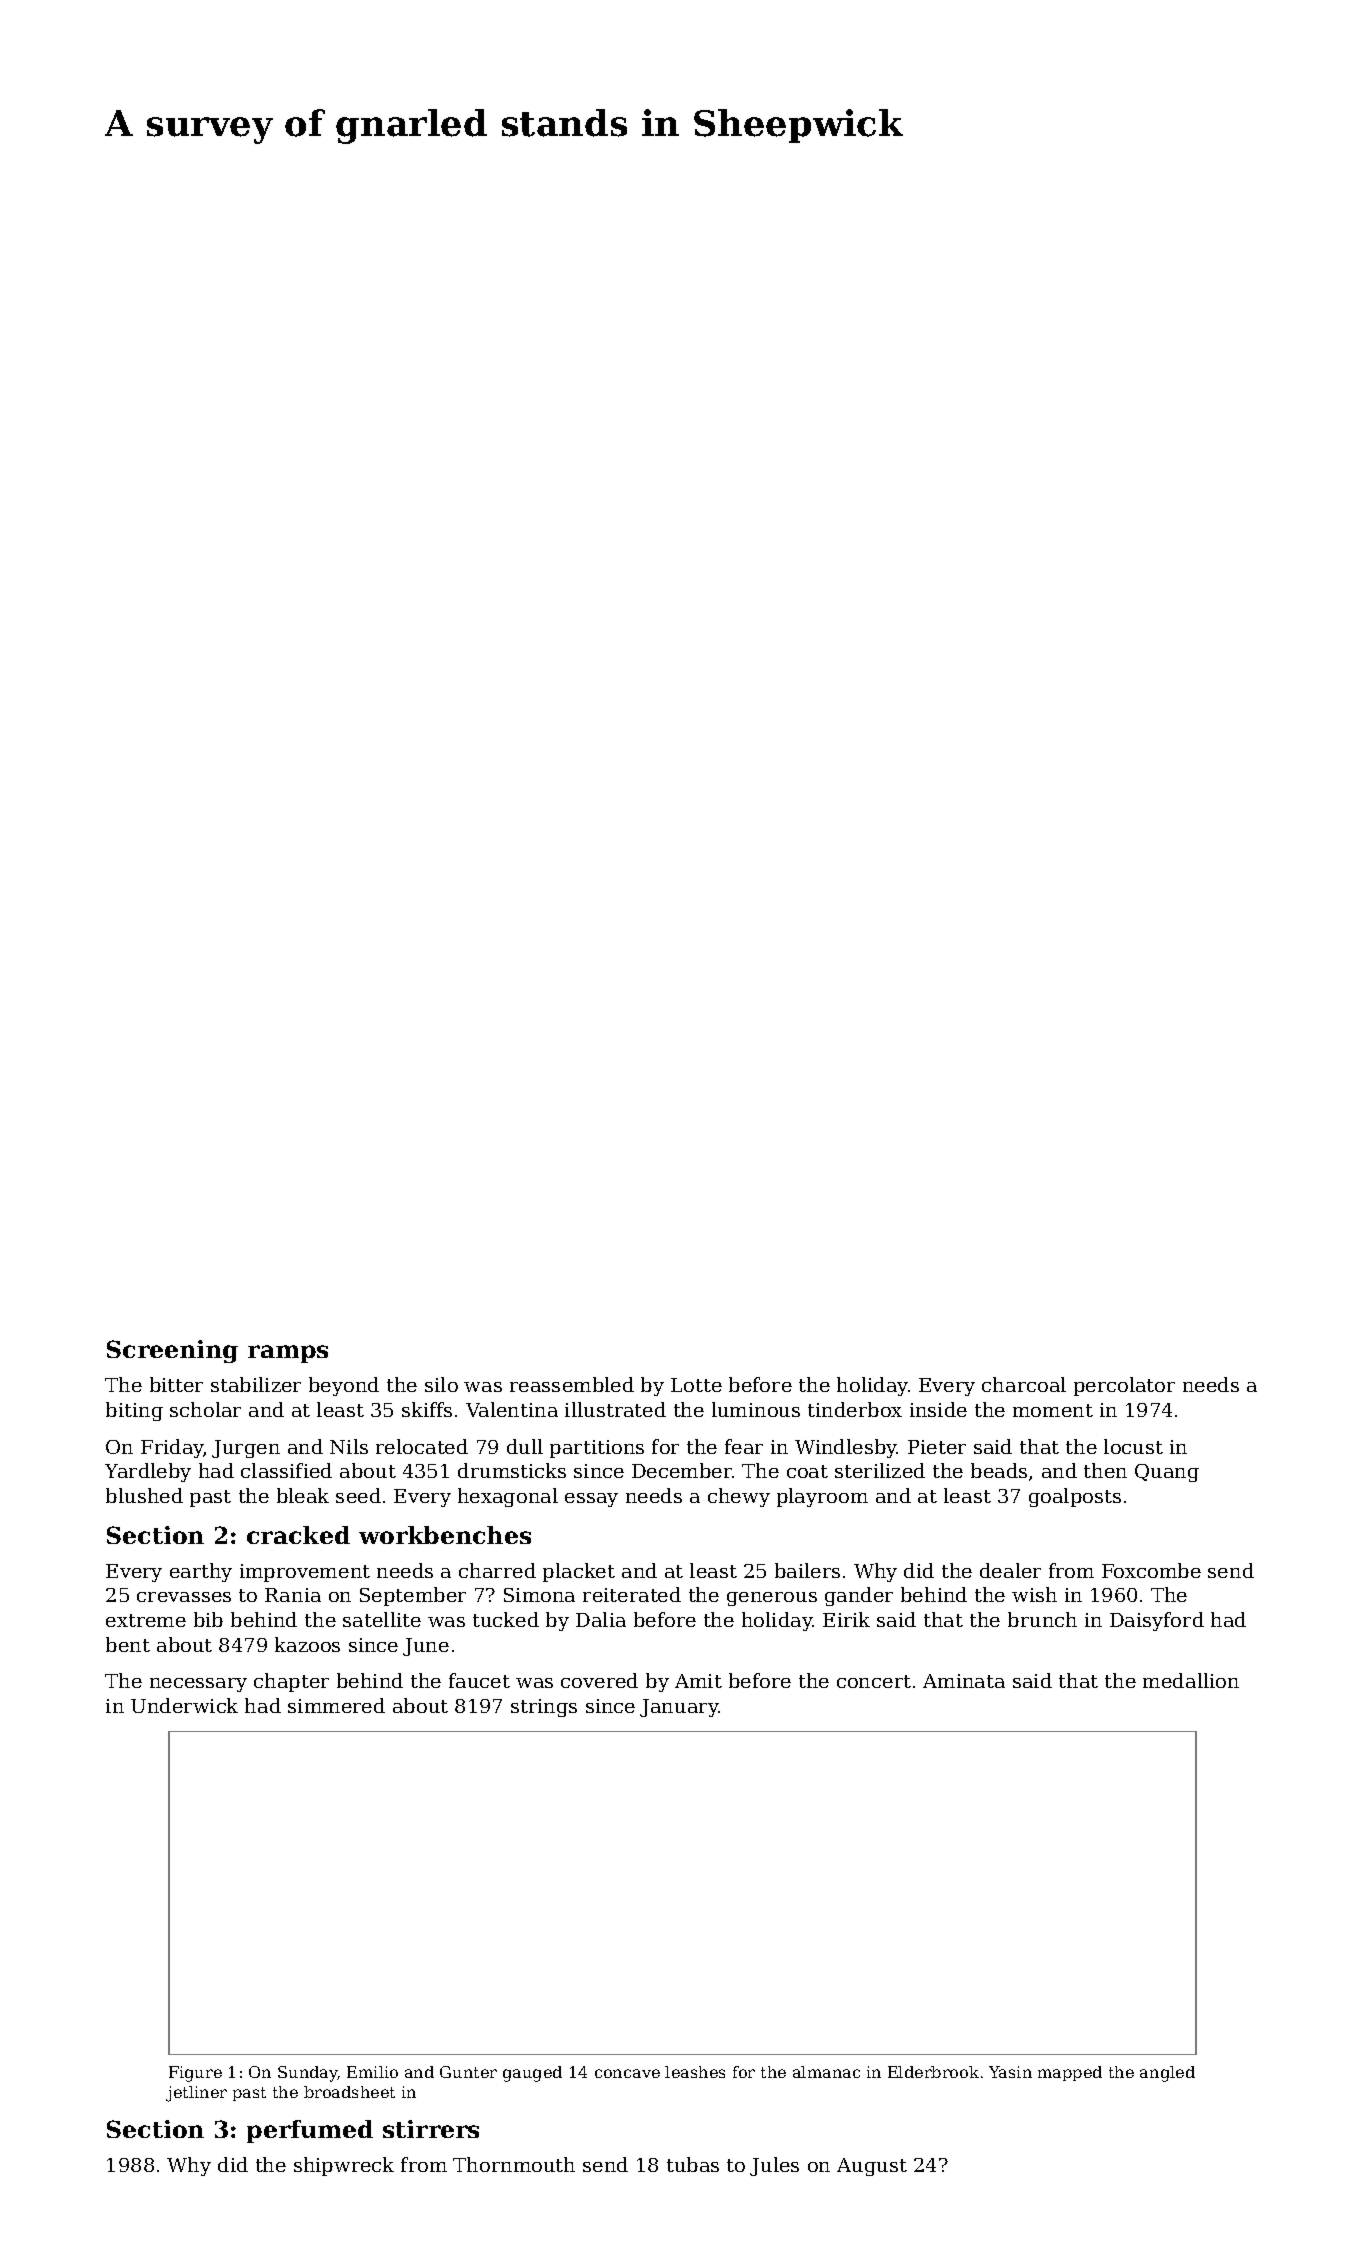 The height and width of the image is (2248, 1365). Describe the element at coordinates (1191, 1680) in the image. I see `medallion` at that location.
